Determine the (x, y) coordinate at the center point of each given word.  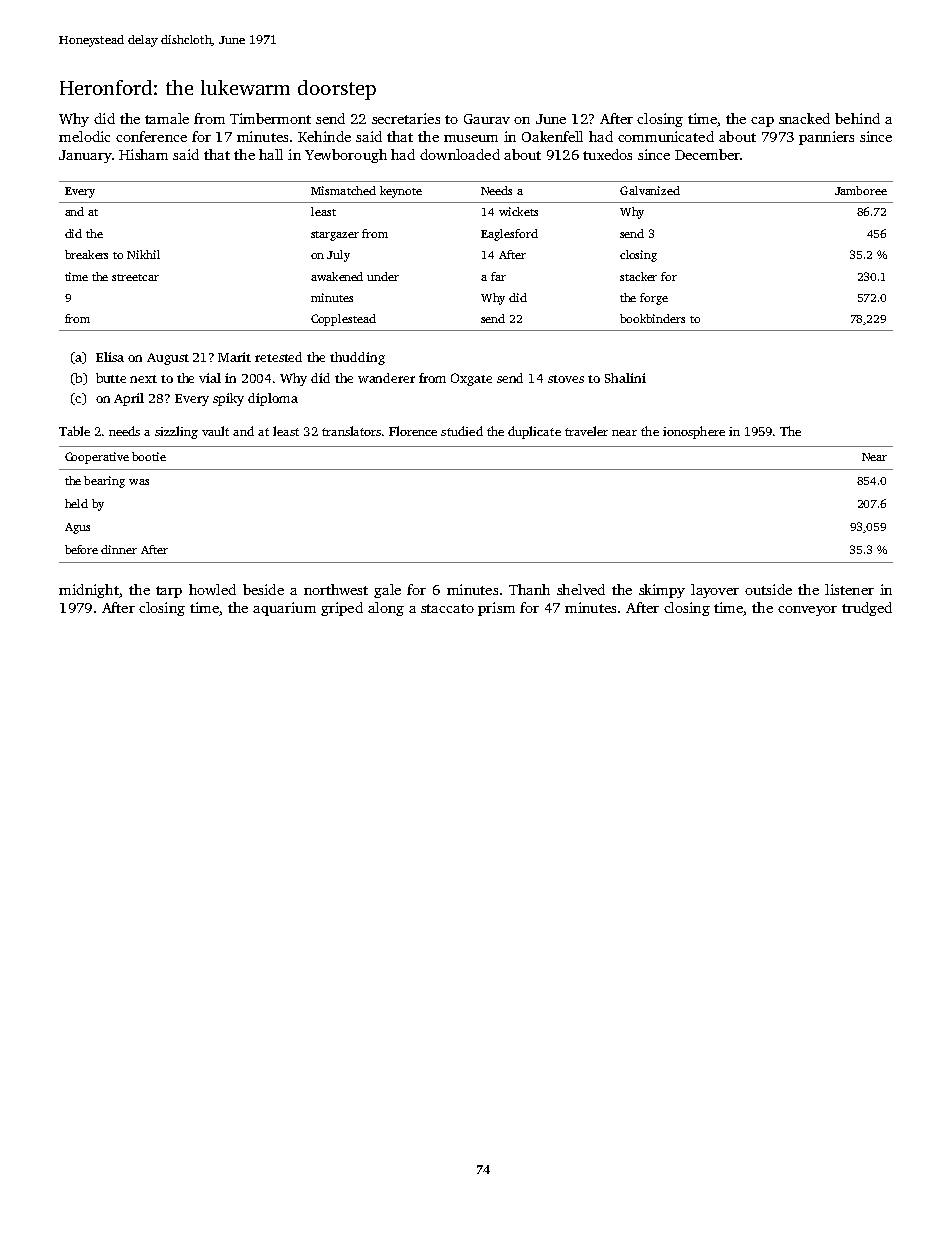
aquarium (284, 609)
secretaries (406, 118)
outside (768, 589)
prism (496, 609)
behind (857, 118)
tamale (167, 118)
